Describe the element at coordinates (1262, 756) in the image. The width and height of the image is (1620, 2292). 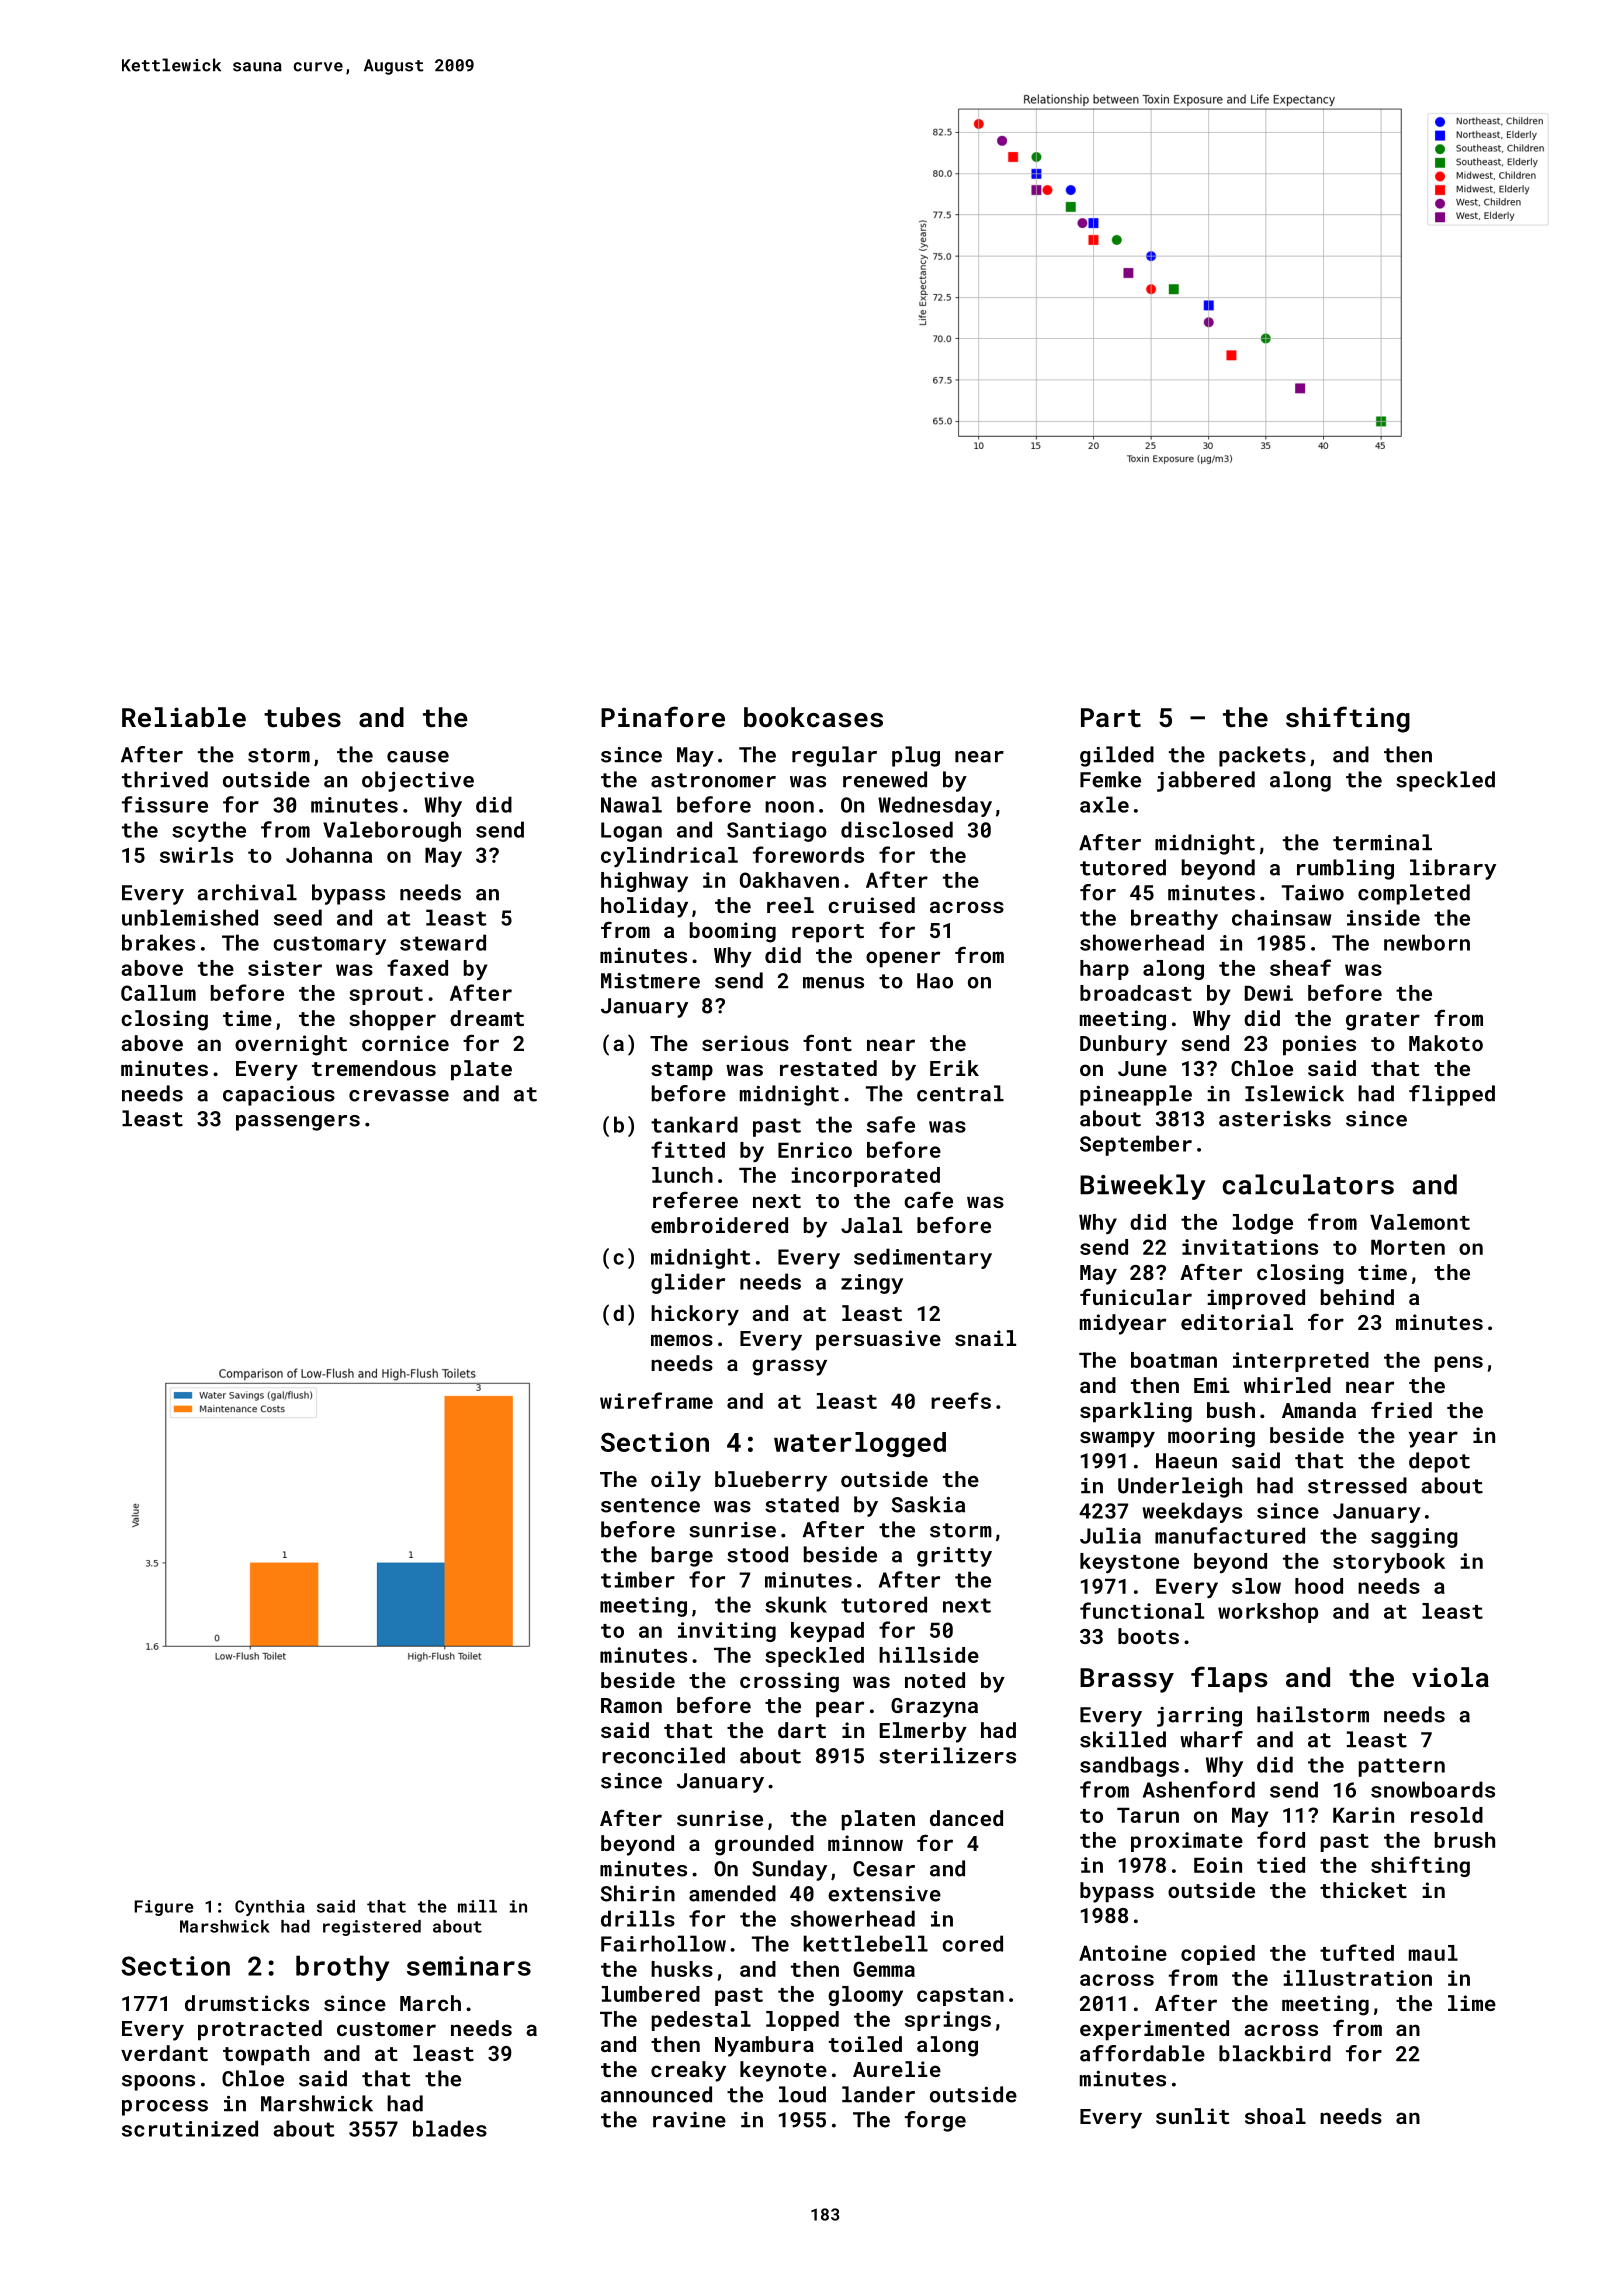
I see `packets` at that location.
